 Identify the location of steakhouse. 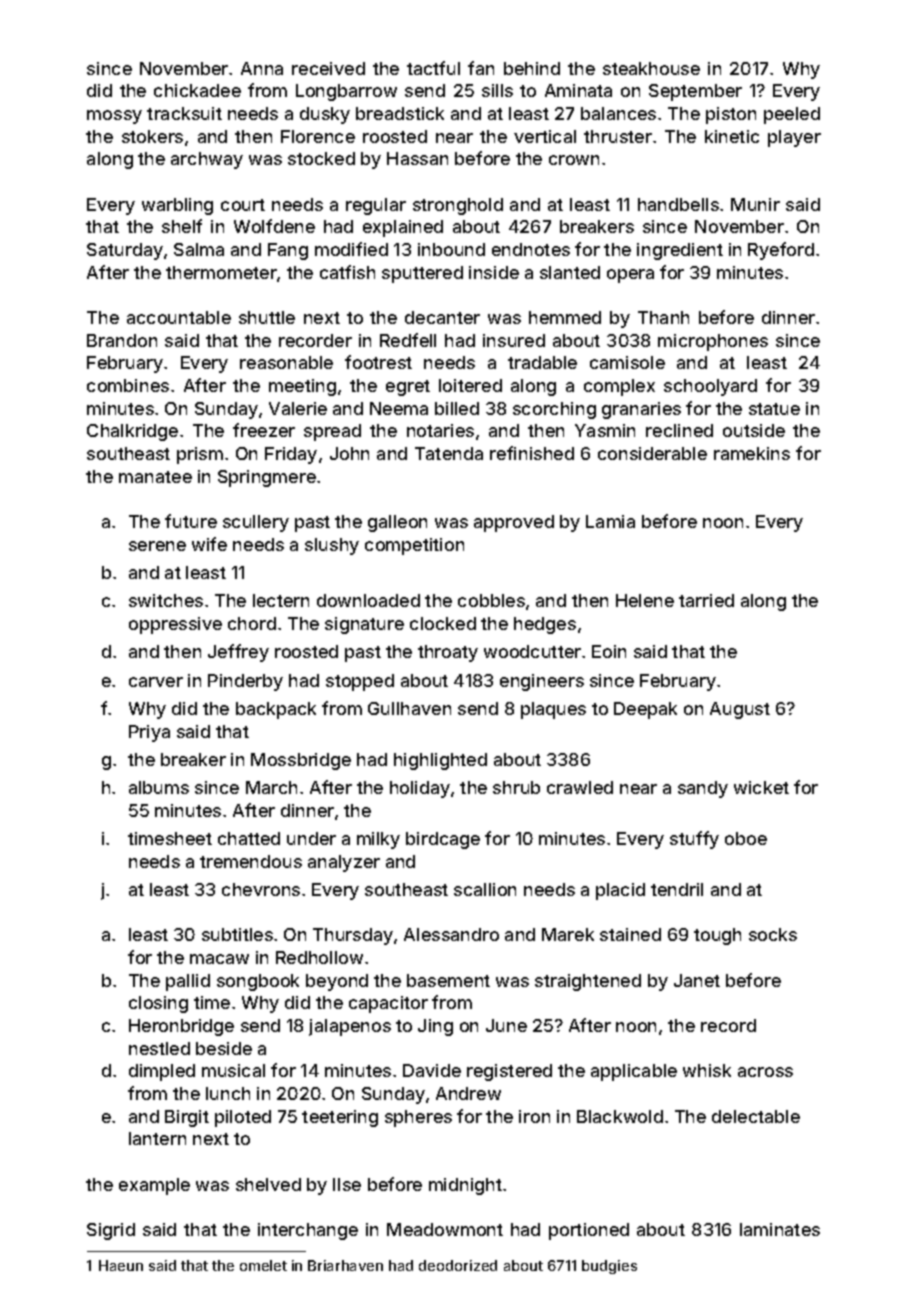
(651, 68).
